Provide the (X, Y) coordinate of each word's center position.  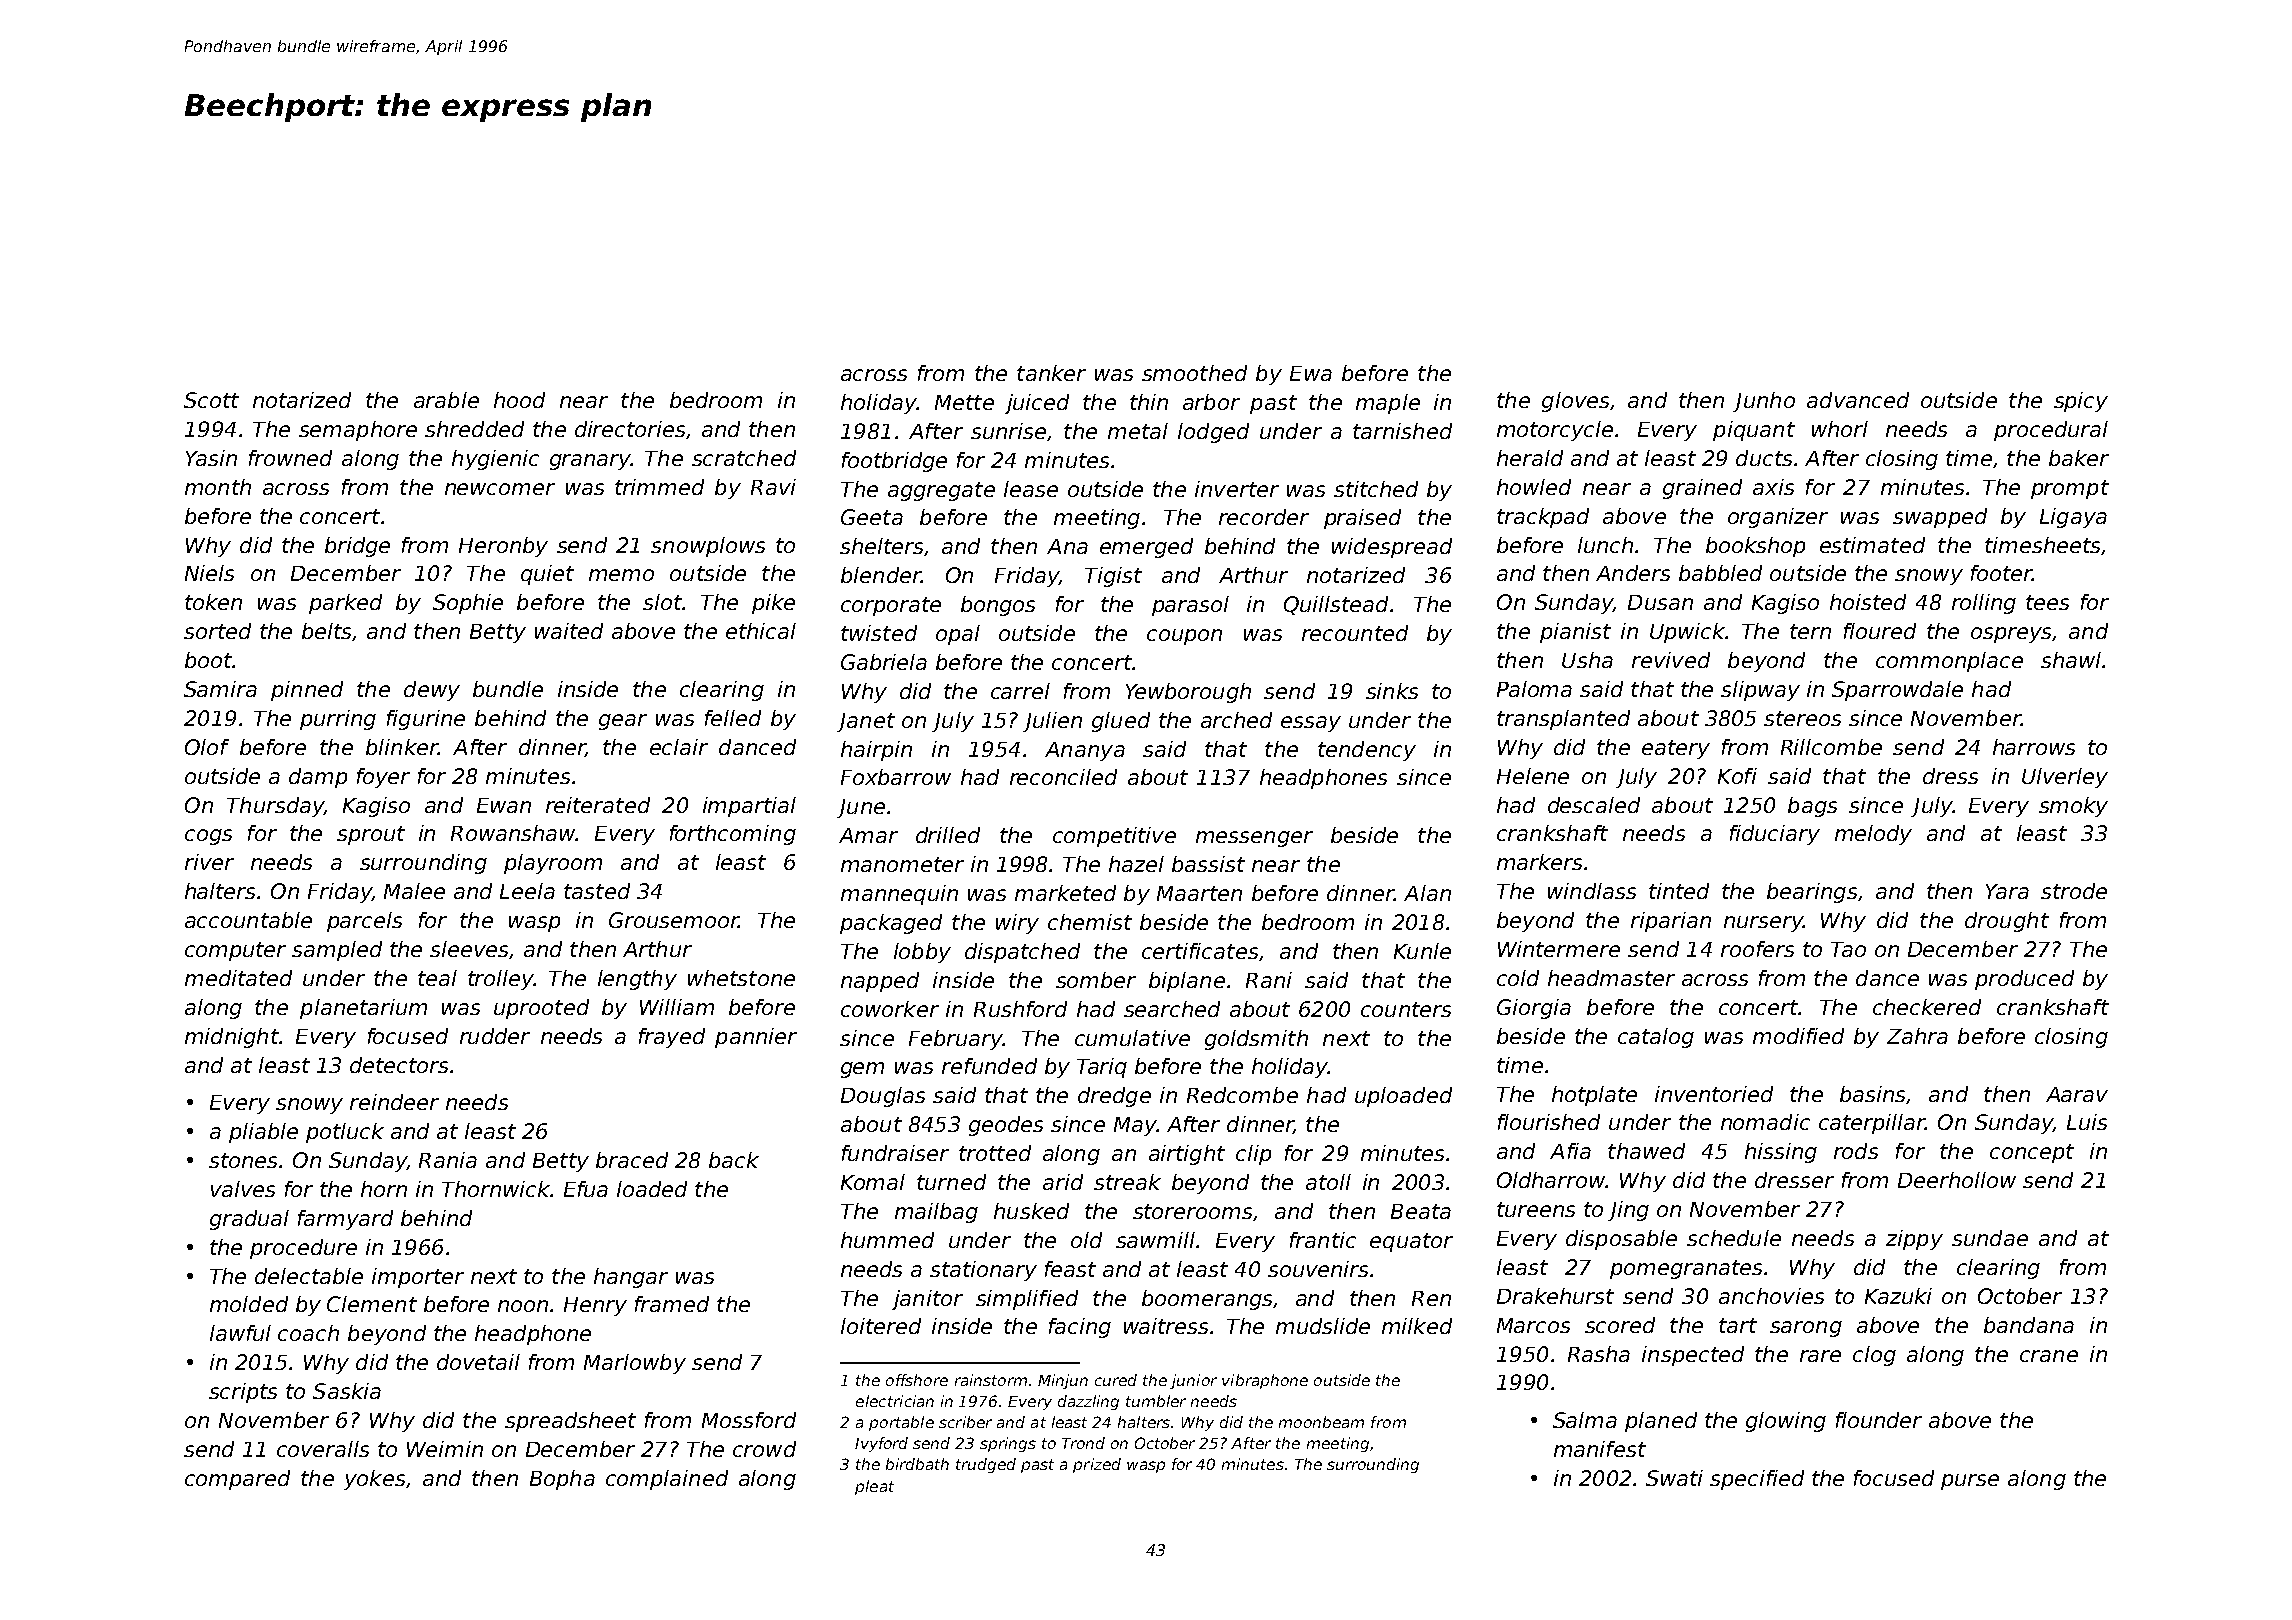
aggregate (941, 491)
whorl (1840, 429)
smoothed (1194, 373)
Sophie (468, 604)
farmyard (345, 1220)
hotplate (1594, 1096)
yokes (374, 1480)
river (209, 862)
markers (1539, 862)
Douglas (883, 1097)
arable (446, 400)
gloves (1575, 402)
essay (1311, 724)
